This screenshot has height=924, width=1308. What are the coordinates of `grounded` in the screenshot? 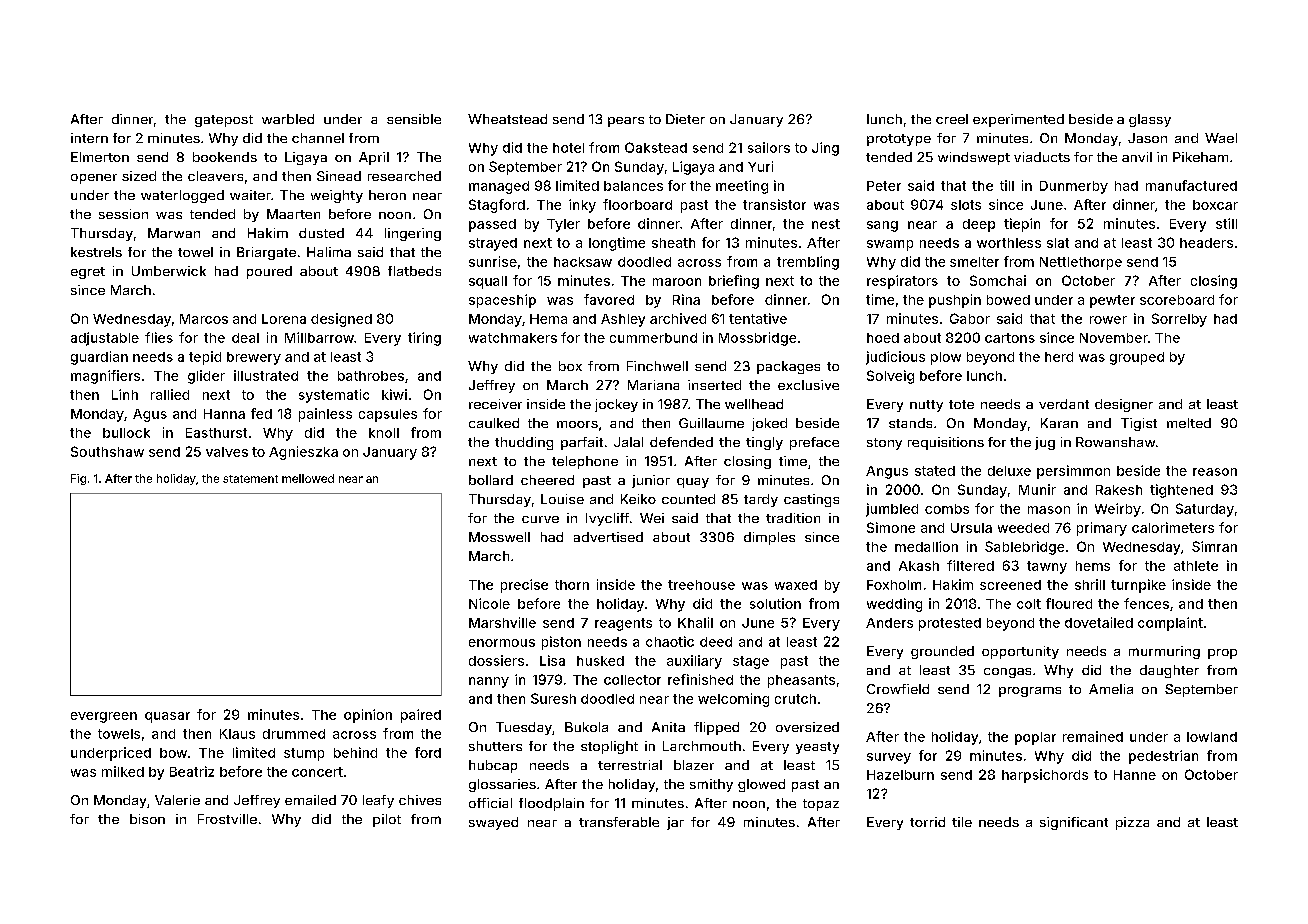 It's located at (942, 652).
